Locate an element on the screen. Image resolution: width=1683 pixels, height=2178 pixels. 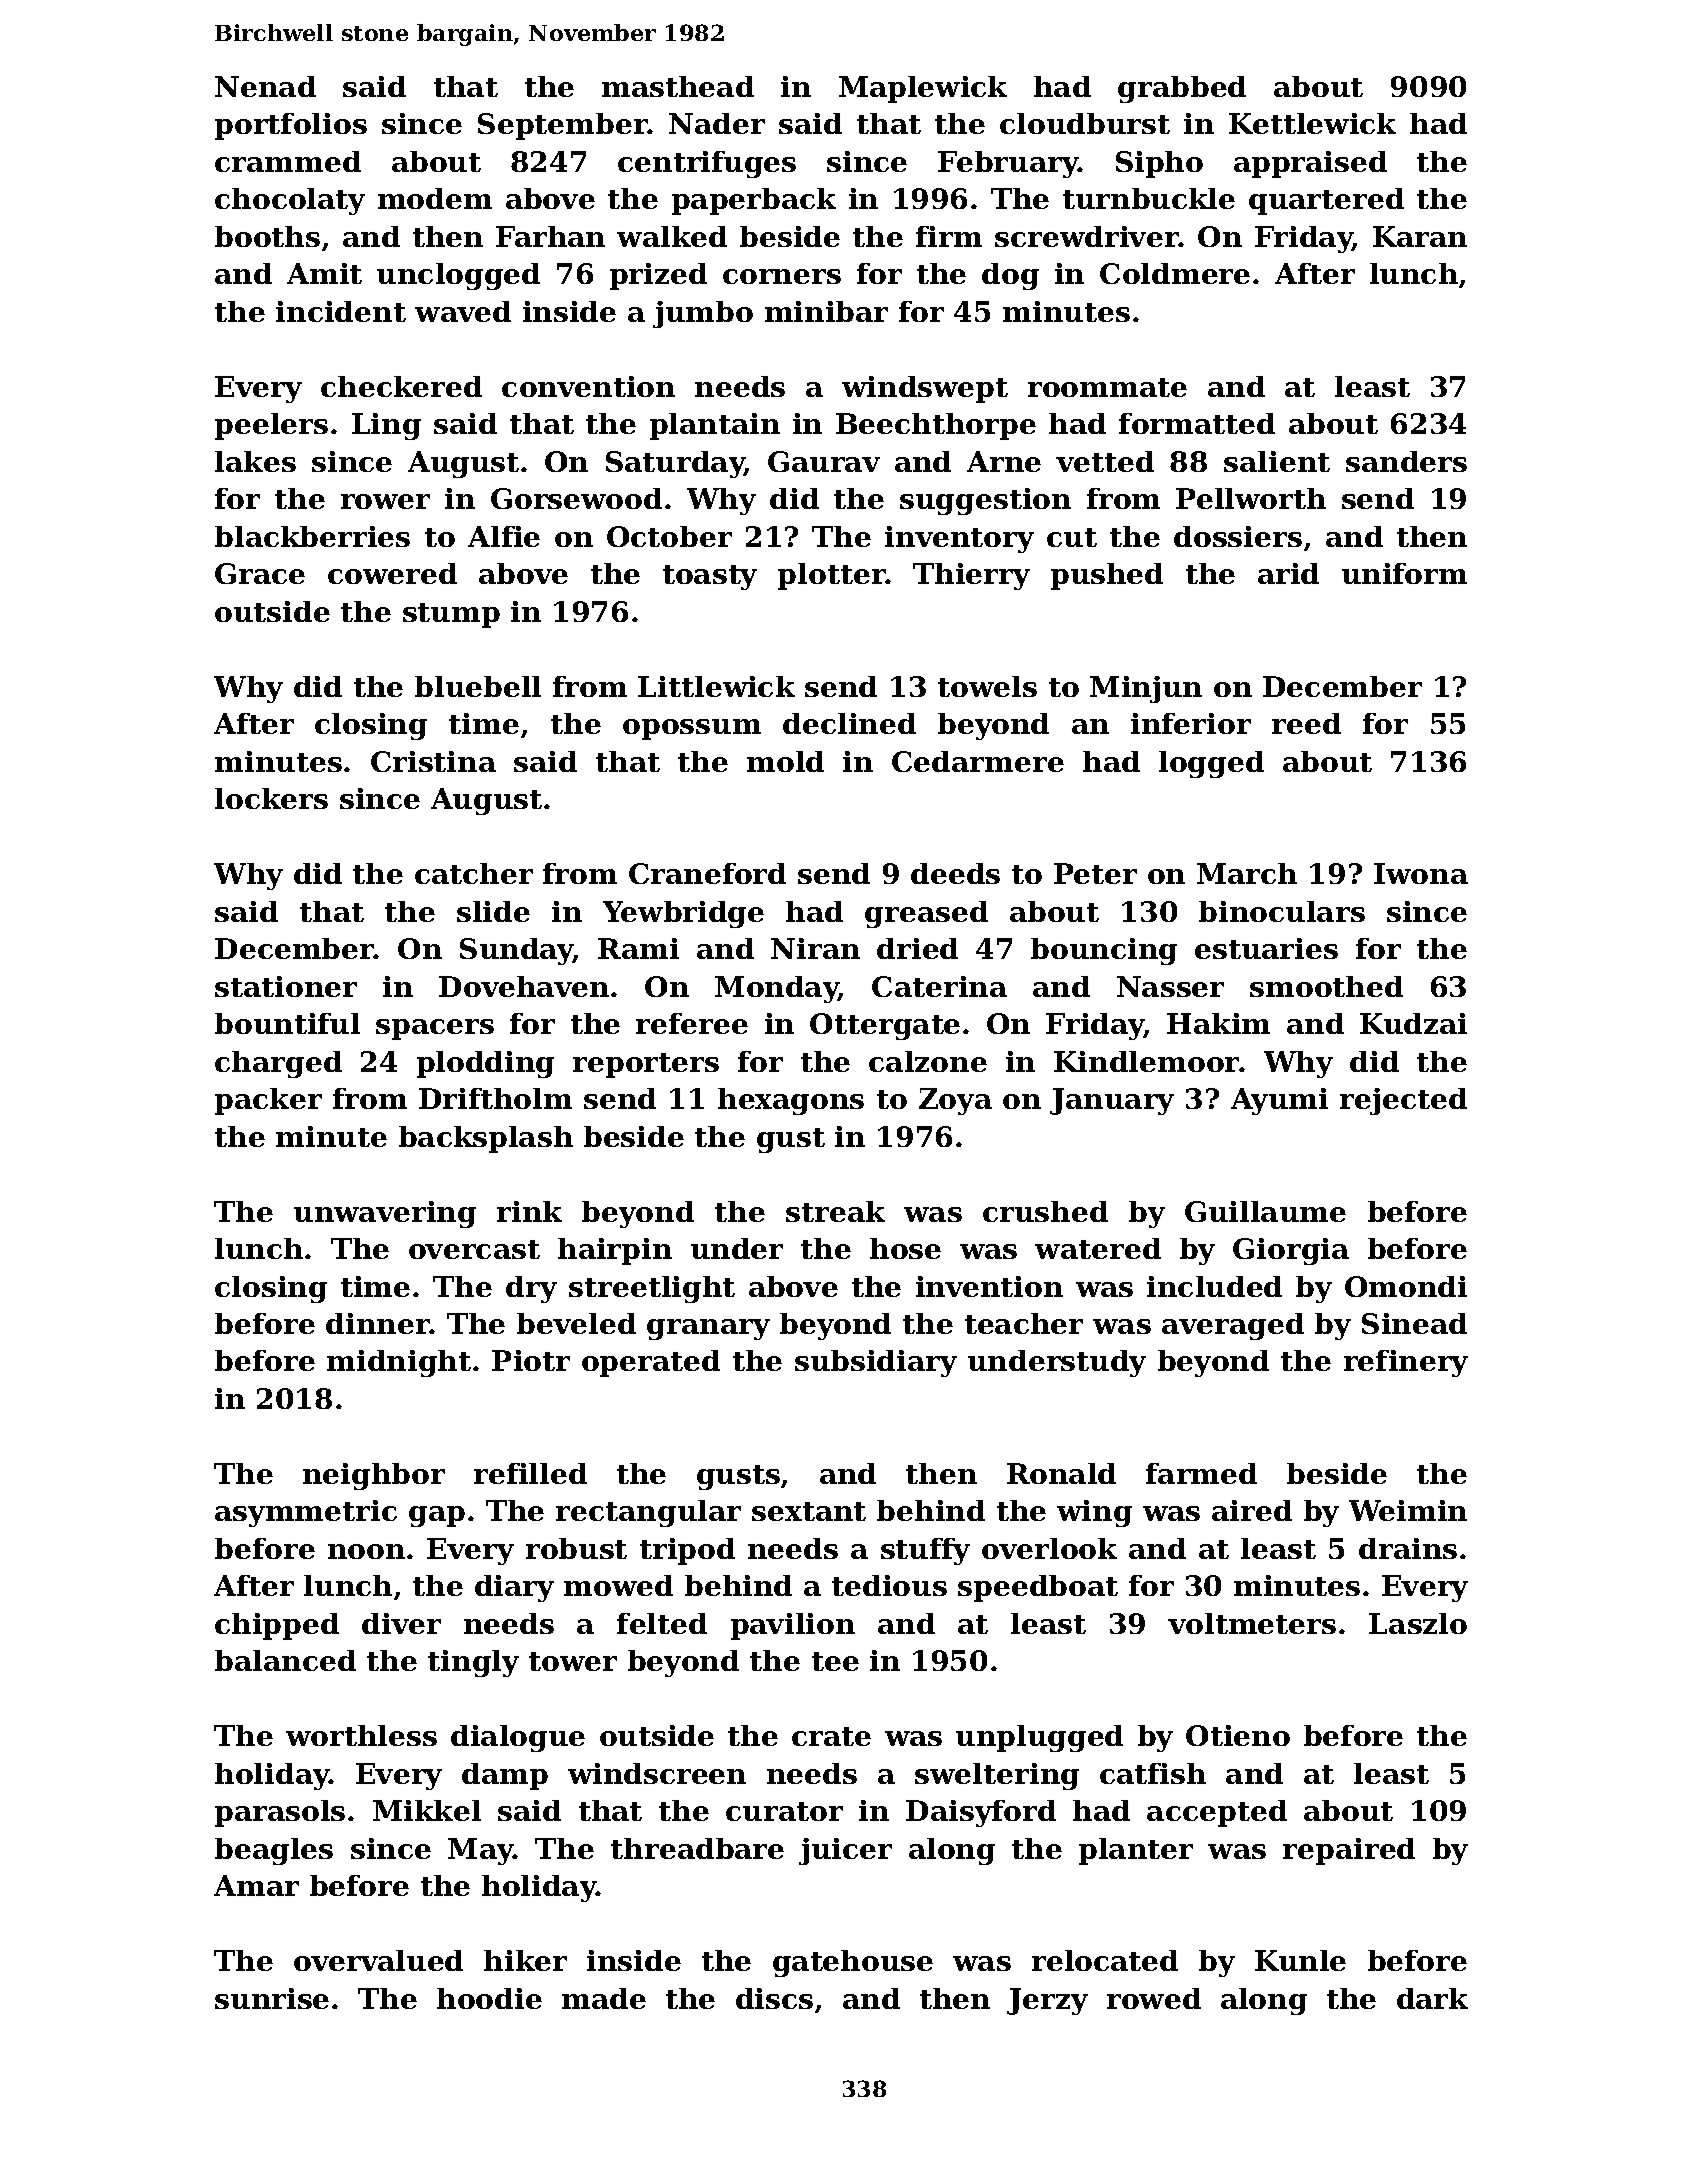
hoodie is located at coordinates (489, 1998).
